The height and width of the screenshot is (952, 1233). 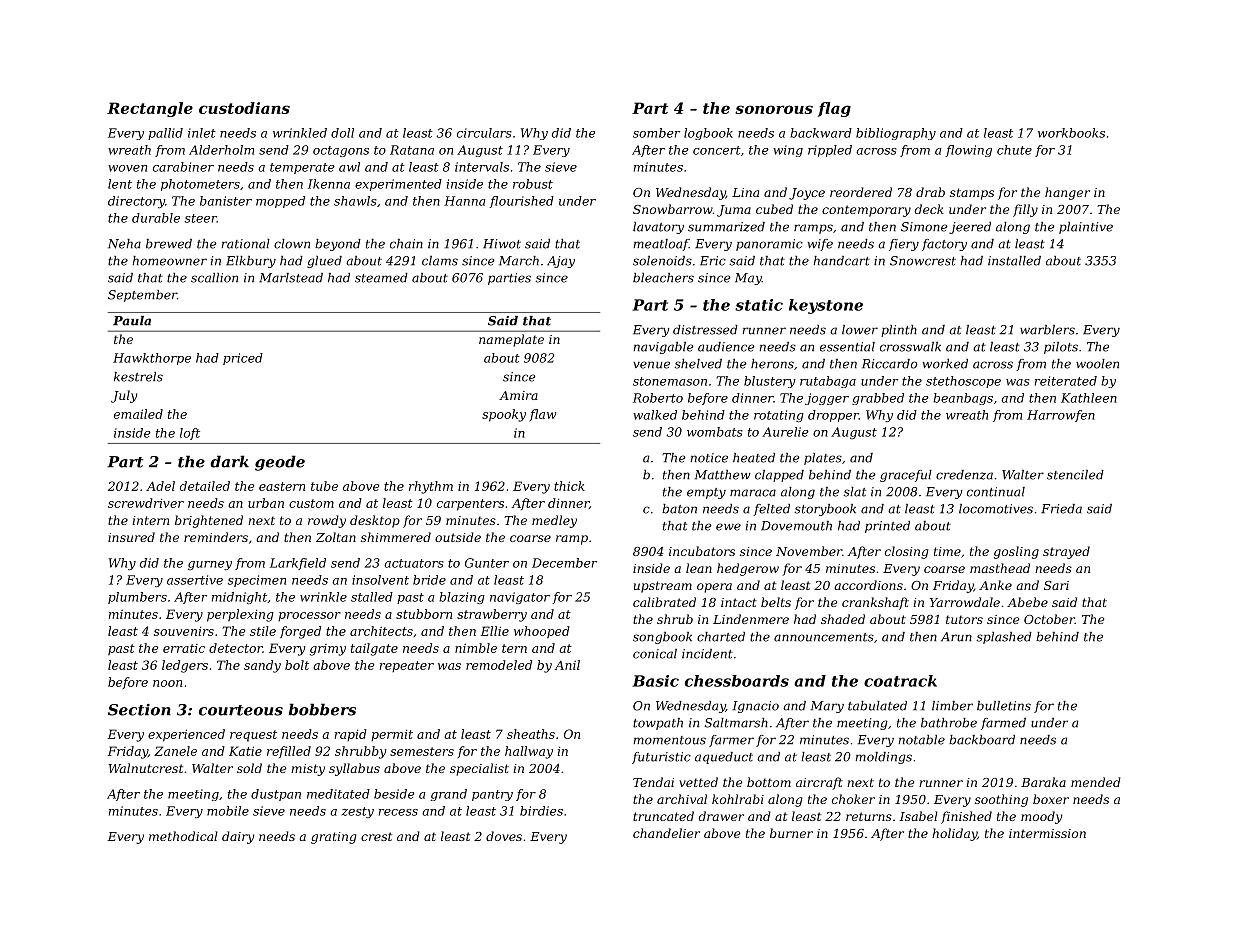 I want to click on thick, so click(x=569, y=486).
